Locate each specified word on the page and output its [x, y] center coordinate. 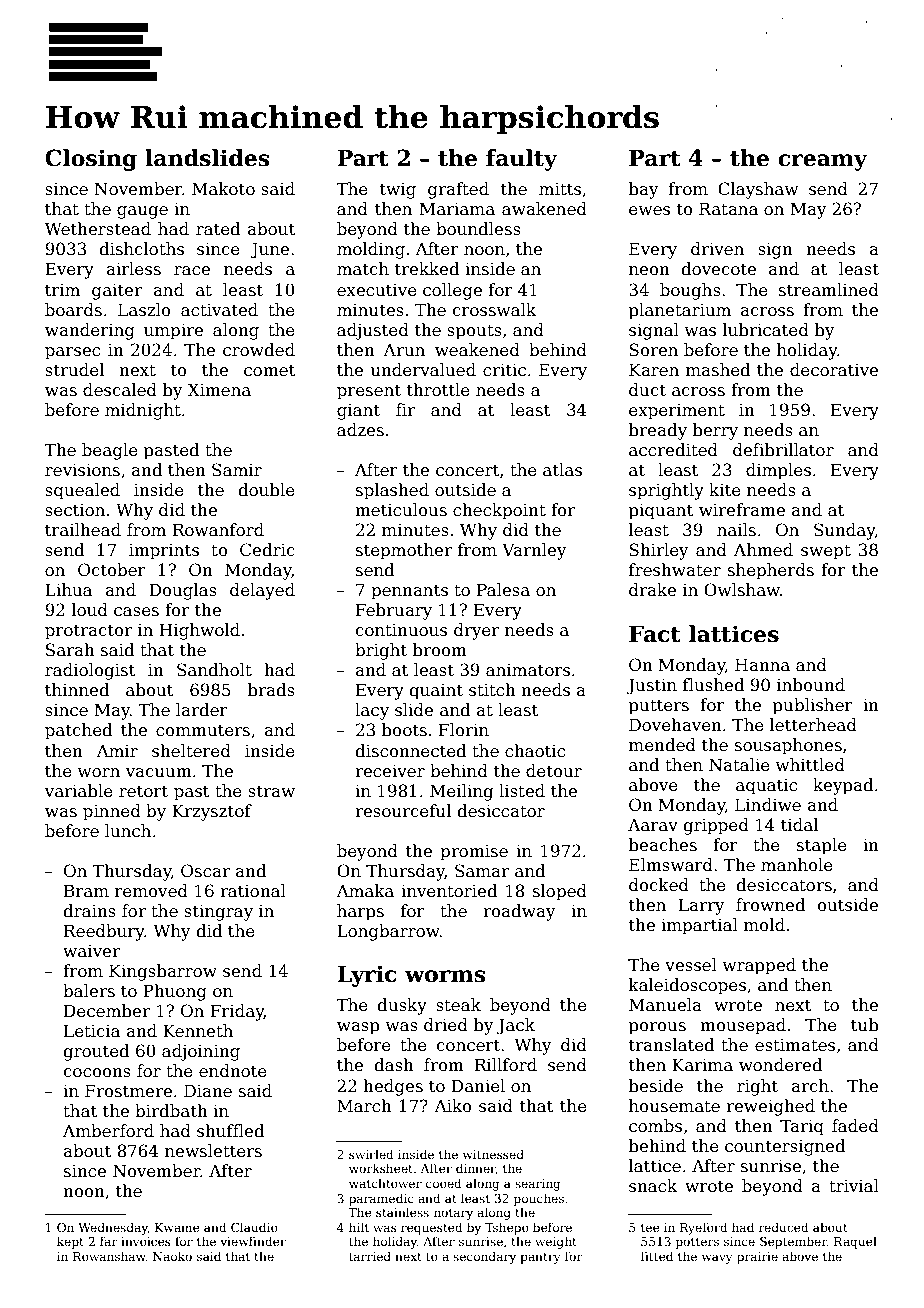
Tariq [802, 1127]
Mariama [457, 209]
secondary [484, 1257]
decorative [834, 370]
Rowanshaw [109, 1256]
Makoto [223, 189]
